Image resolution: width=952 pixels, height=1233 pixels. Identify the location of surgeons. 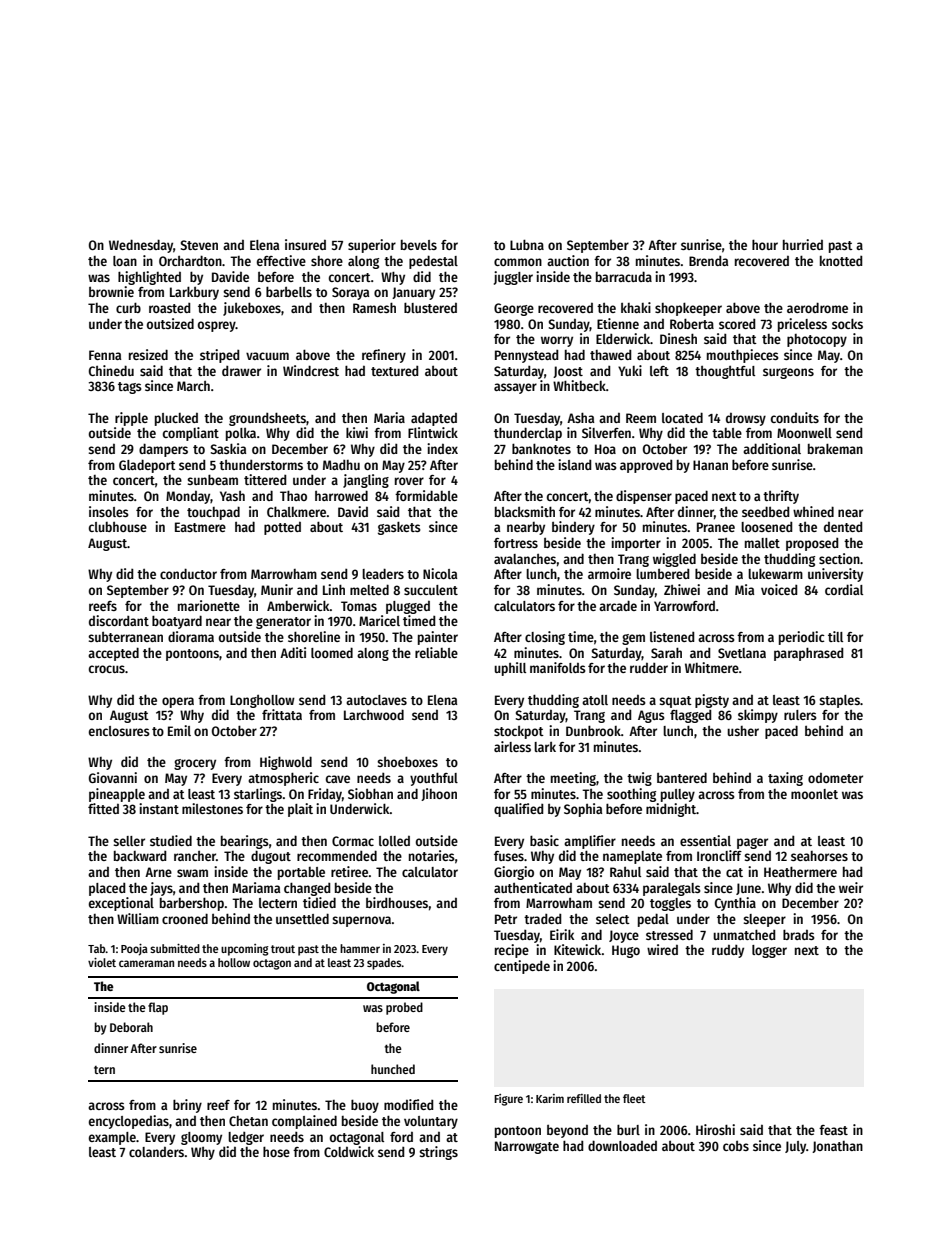
(788, 373).
